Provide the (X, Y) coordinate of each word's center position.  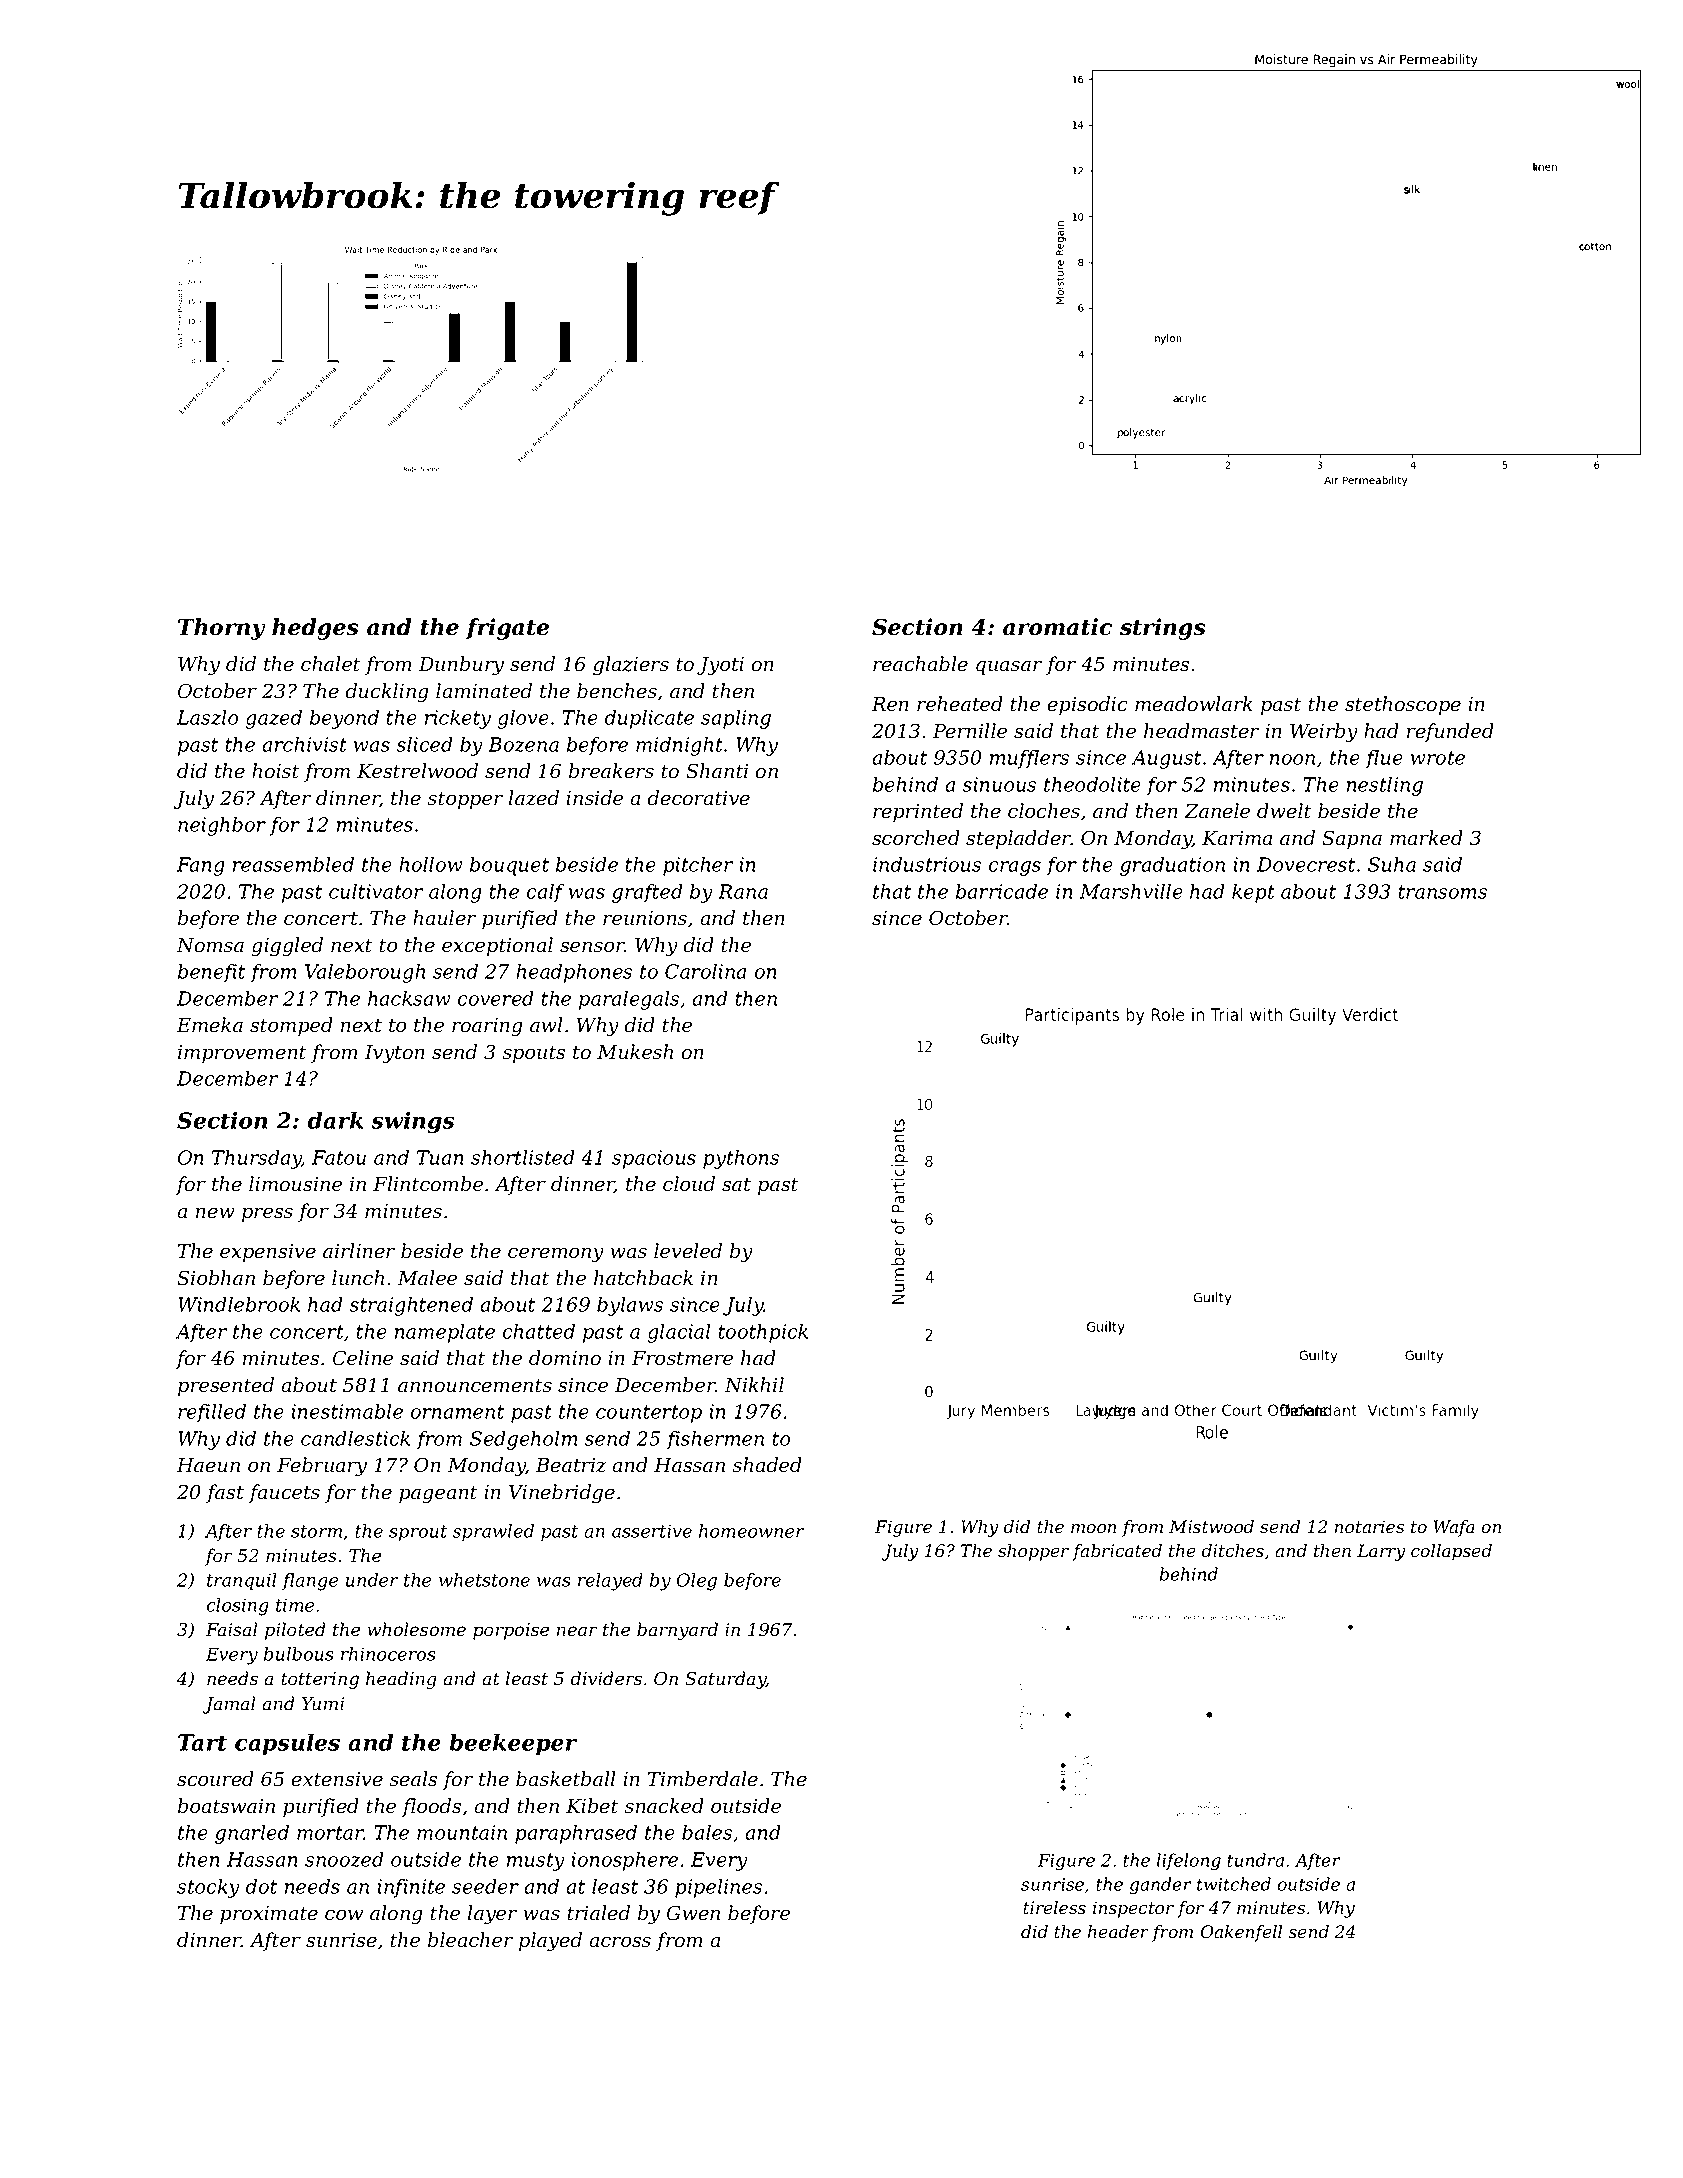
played (550, 1942)
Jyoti (720, 666)
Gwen (693, 1913)
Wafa (1454, 1528)
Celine (363, 1358)
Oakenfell (1241, 1933)
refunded (1450, 732)
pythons (741, 1159)
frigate (507, 629)
